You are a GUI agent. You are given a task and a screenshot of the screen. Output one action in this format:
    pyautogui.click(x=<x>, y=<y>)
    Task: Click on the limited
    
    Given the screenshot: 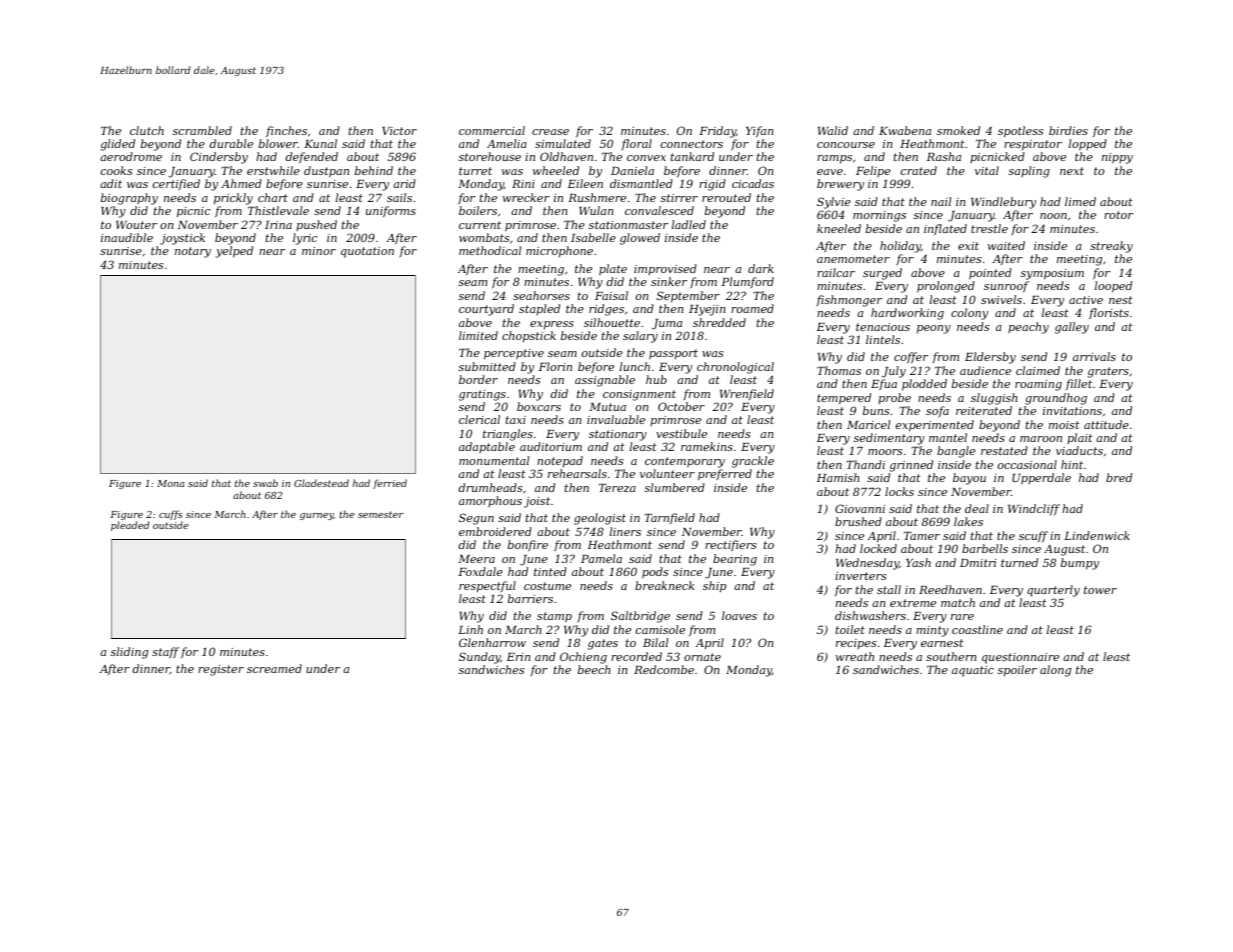 What is the action you would take?
    pyautogui.click(x=478, y=335)
